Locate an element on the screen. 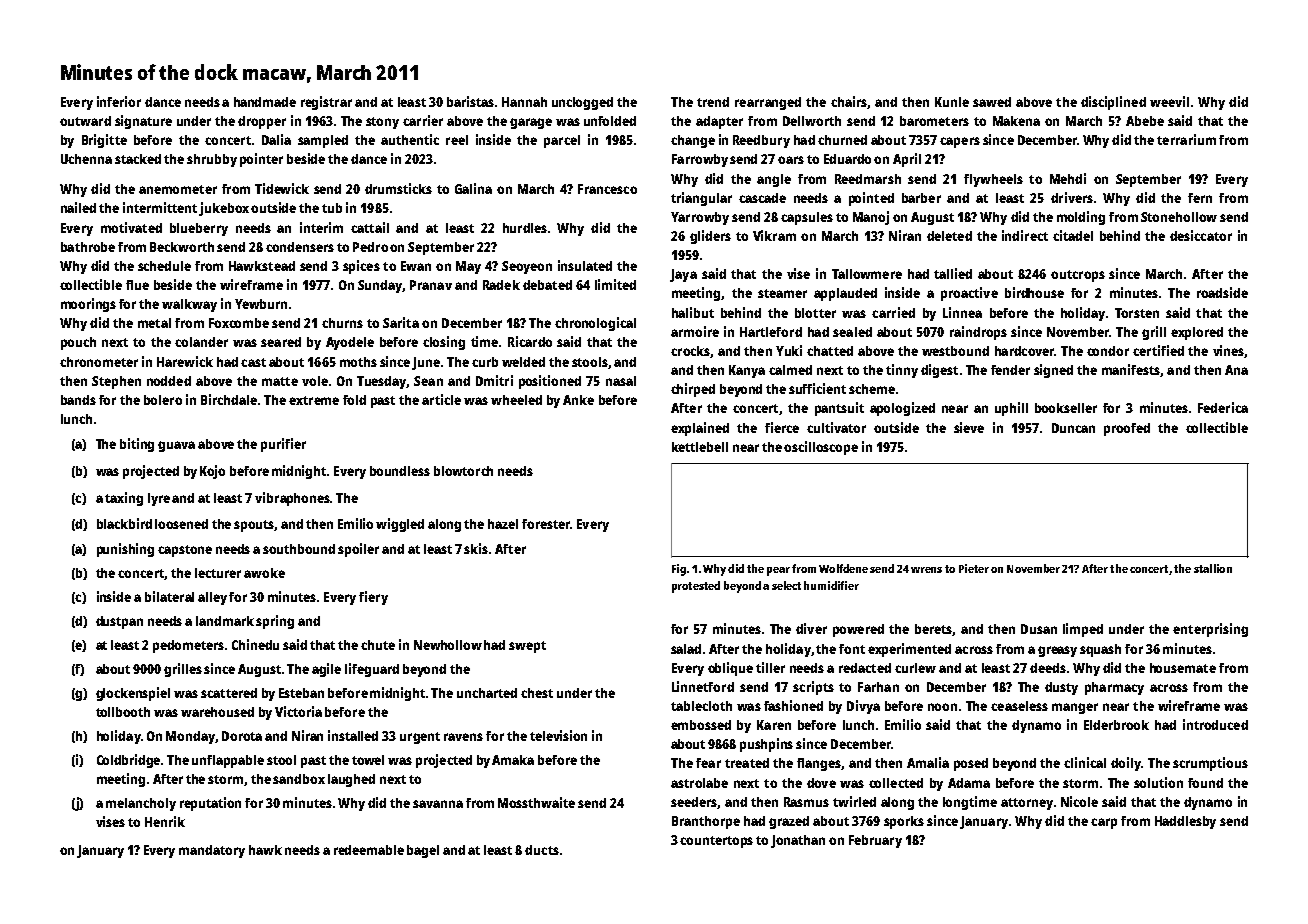  Kojo is located at coordinates (212, 472).
